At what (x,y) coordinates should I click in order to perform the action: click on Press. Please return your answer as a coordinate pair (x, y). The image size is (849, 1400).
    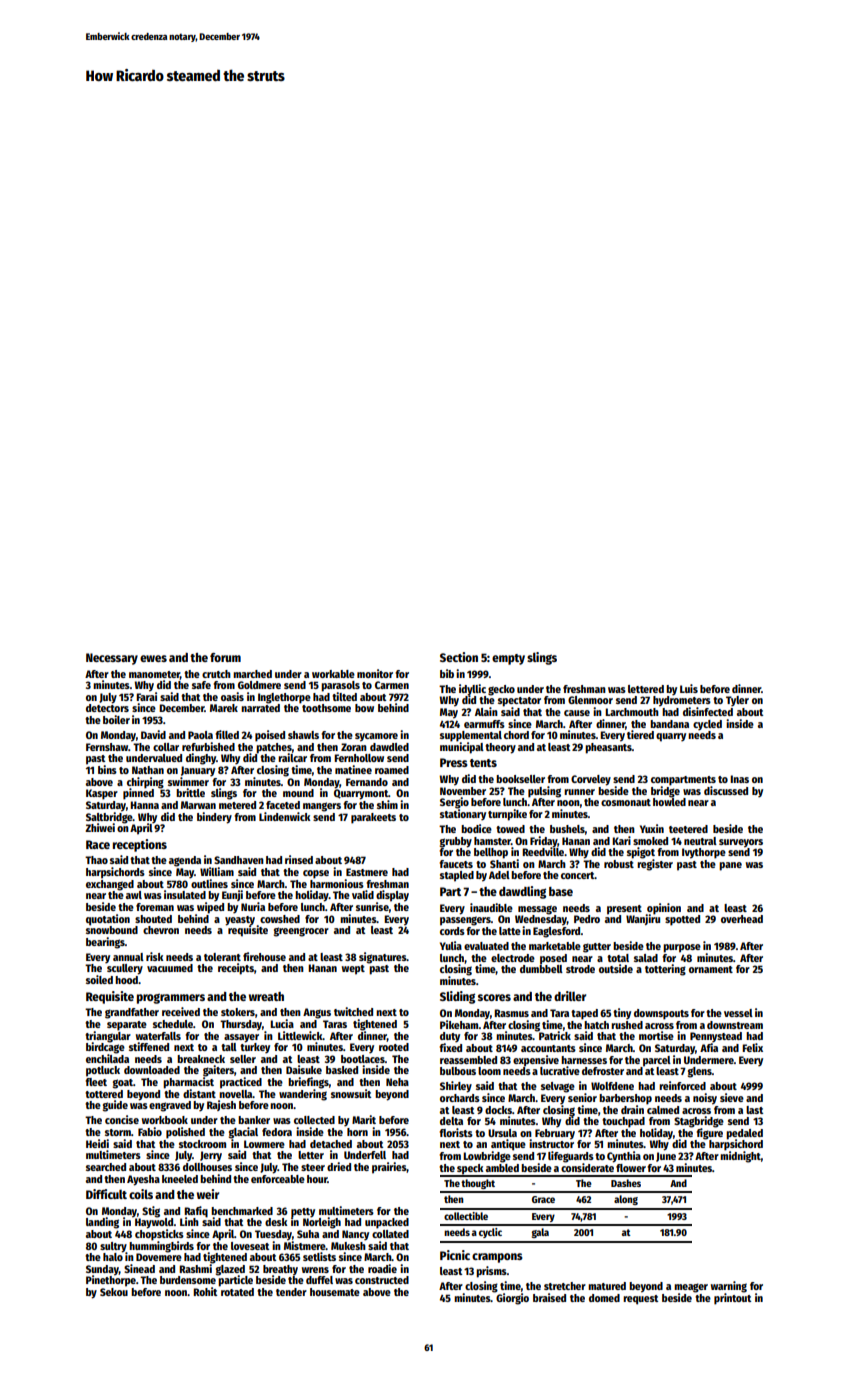
    Looking at the image, I should click on (454, 762).
